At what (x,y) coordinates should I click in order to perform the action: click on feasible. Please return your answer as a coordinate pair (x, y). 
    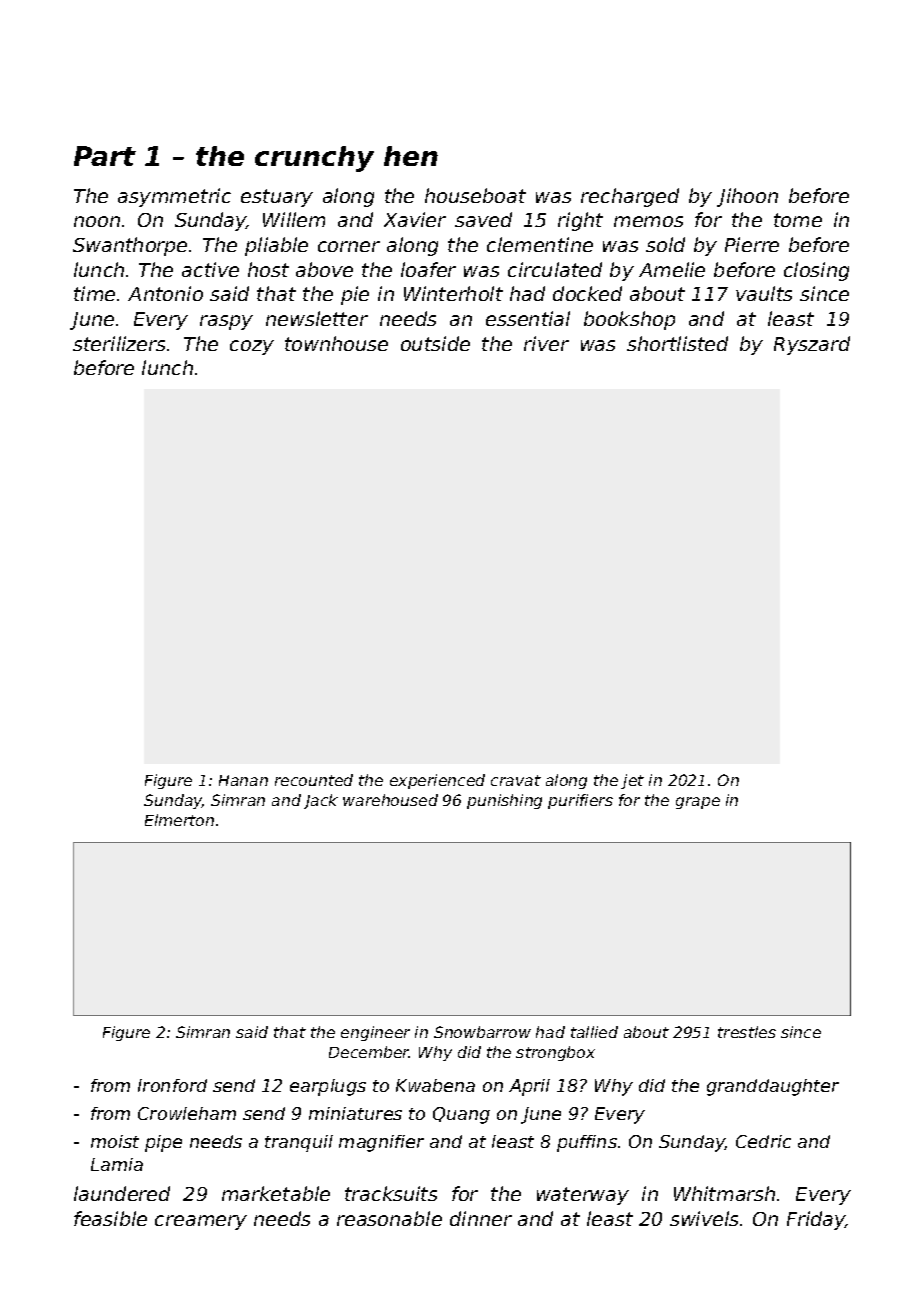
    Looking at the image, I should click on (110, 1218).
